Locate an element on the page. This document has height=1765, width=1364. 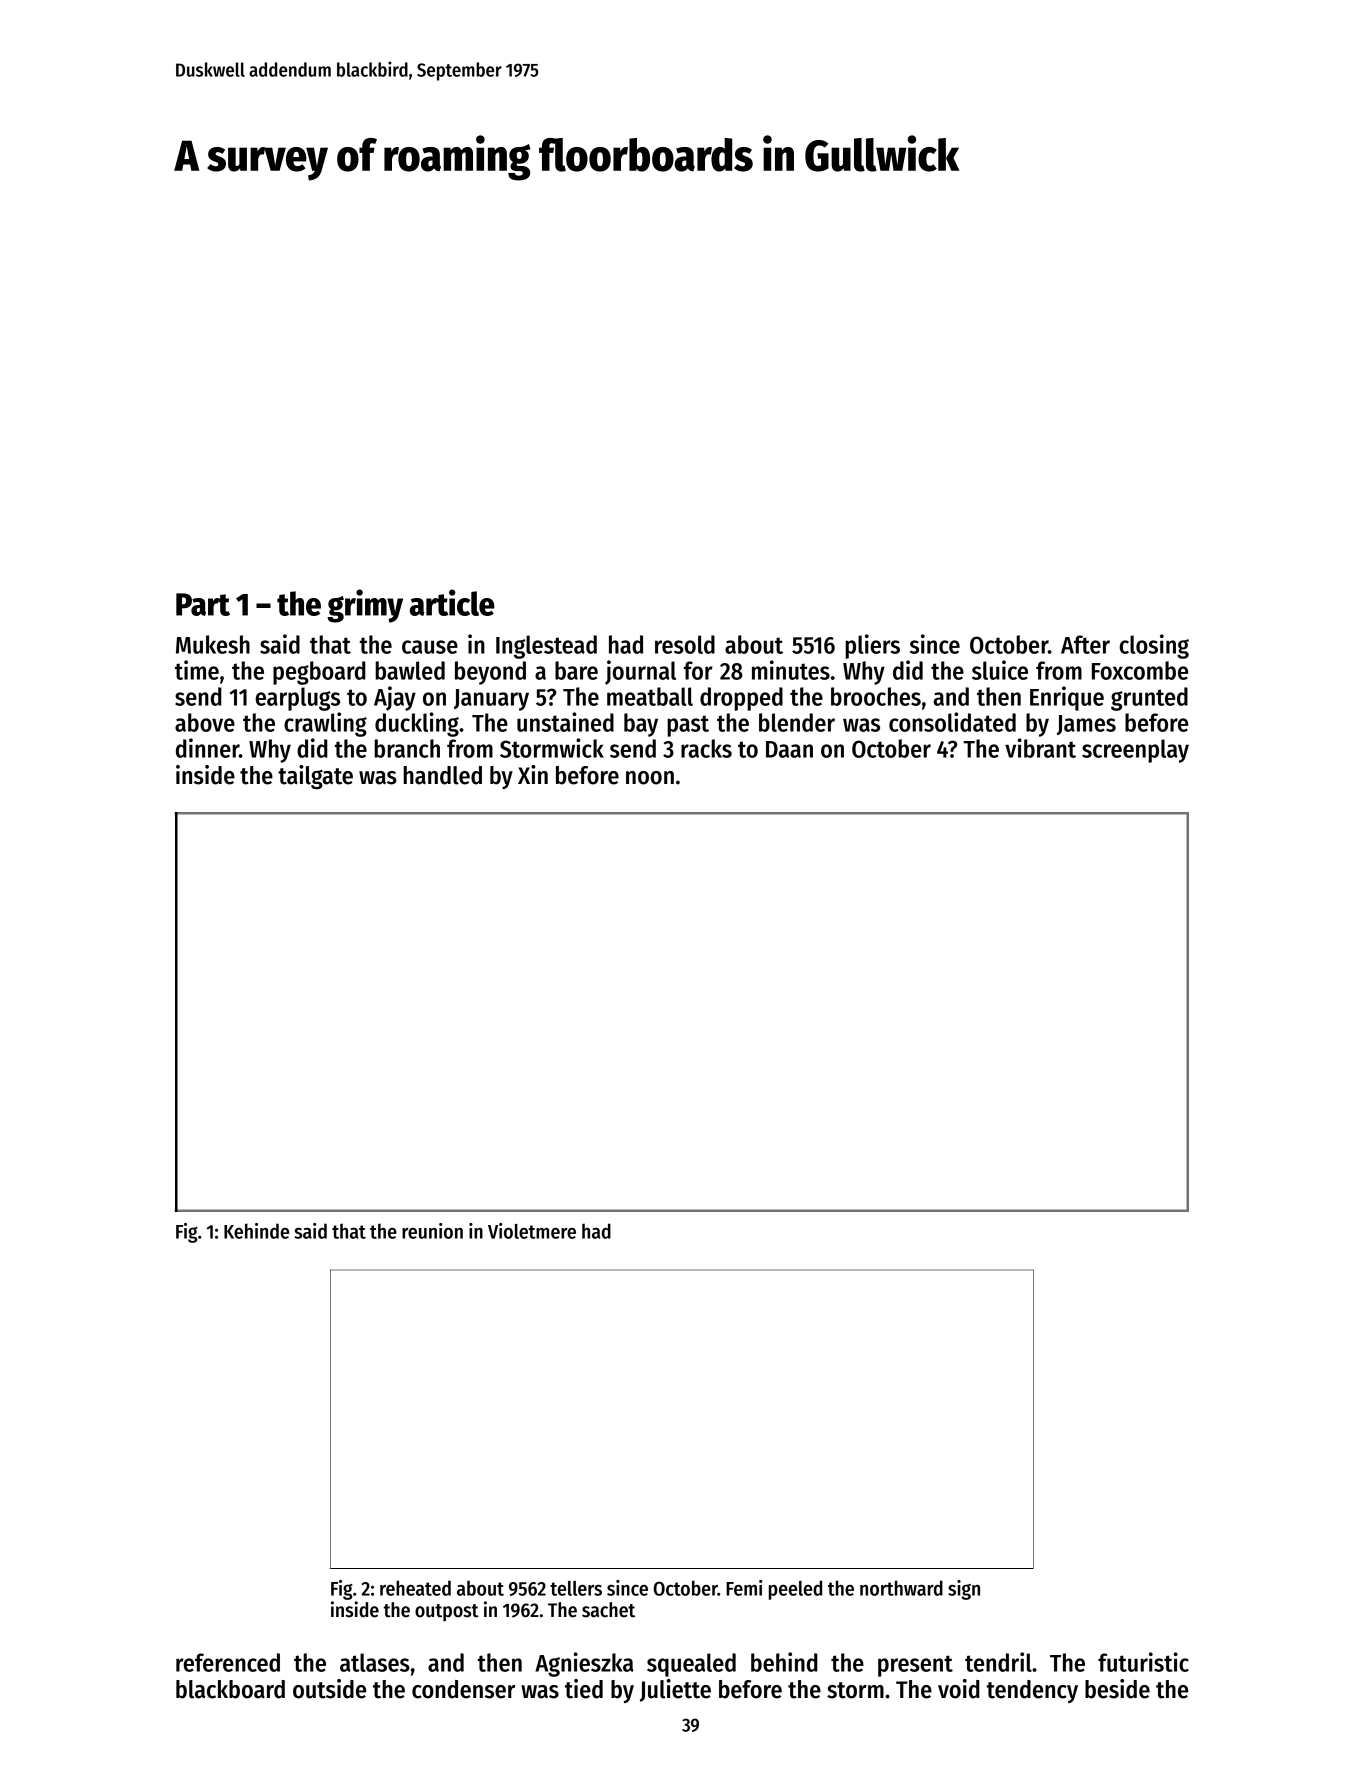
tellers is located at coordinates (576, 1588).
